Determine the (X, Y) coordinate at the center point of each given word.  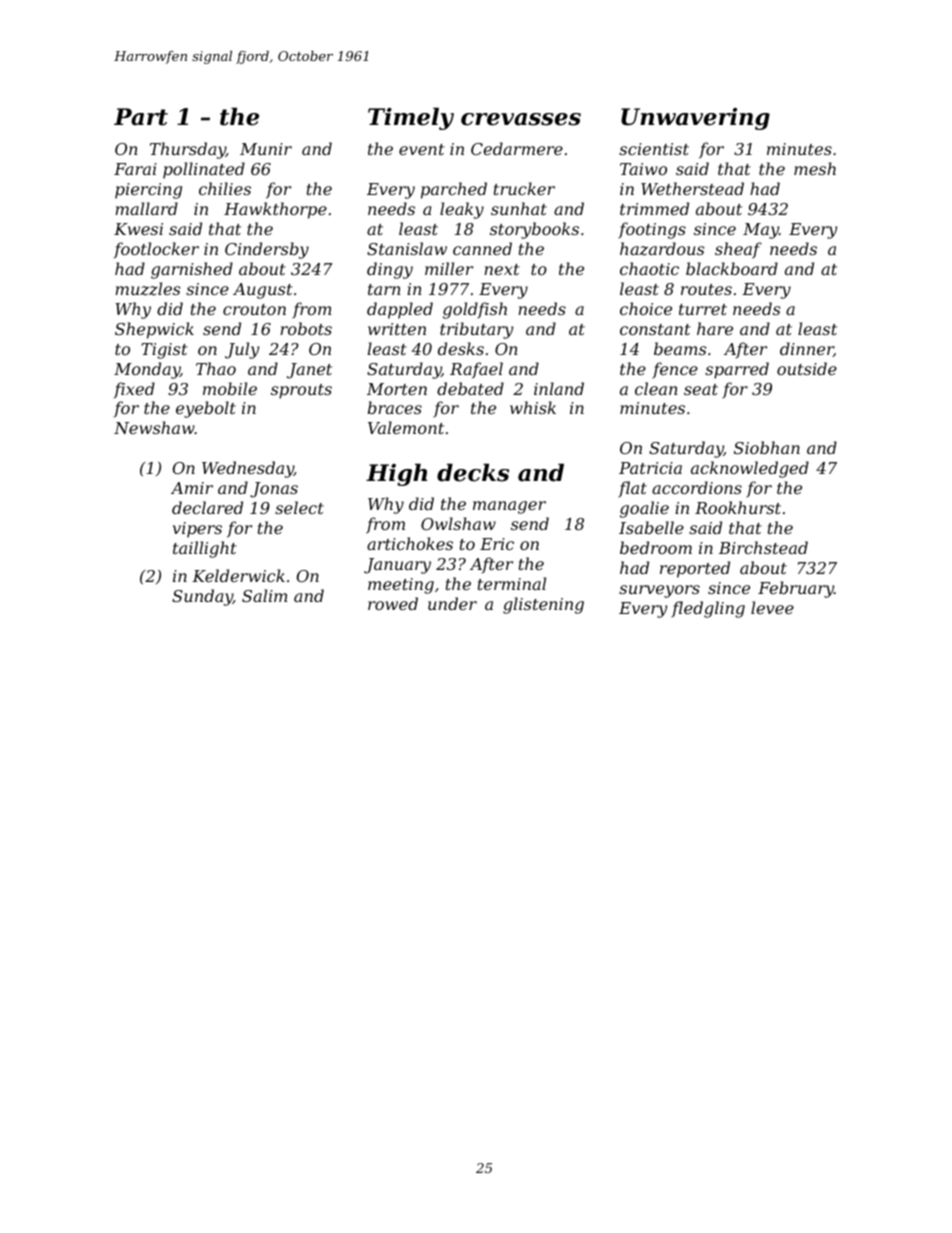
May (761, 231)
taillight (205, 549)
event (422, 149)
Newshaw (154, 427)
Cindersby (267, 250)
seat (701, 389)
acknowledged (750, 469)
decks (473, 472)
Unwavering (695, 119)
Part (141, 117)
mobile (230, 388)
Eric (497, 544)
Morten (397, 389)
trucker (524, 188)
